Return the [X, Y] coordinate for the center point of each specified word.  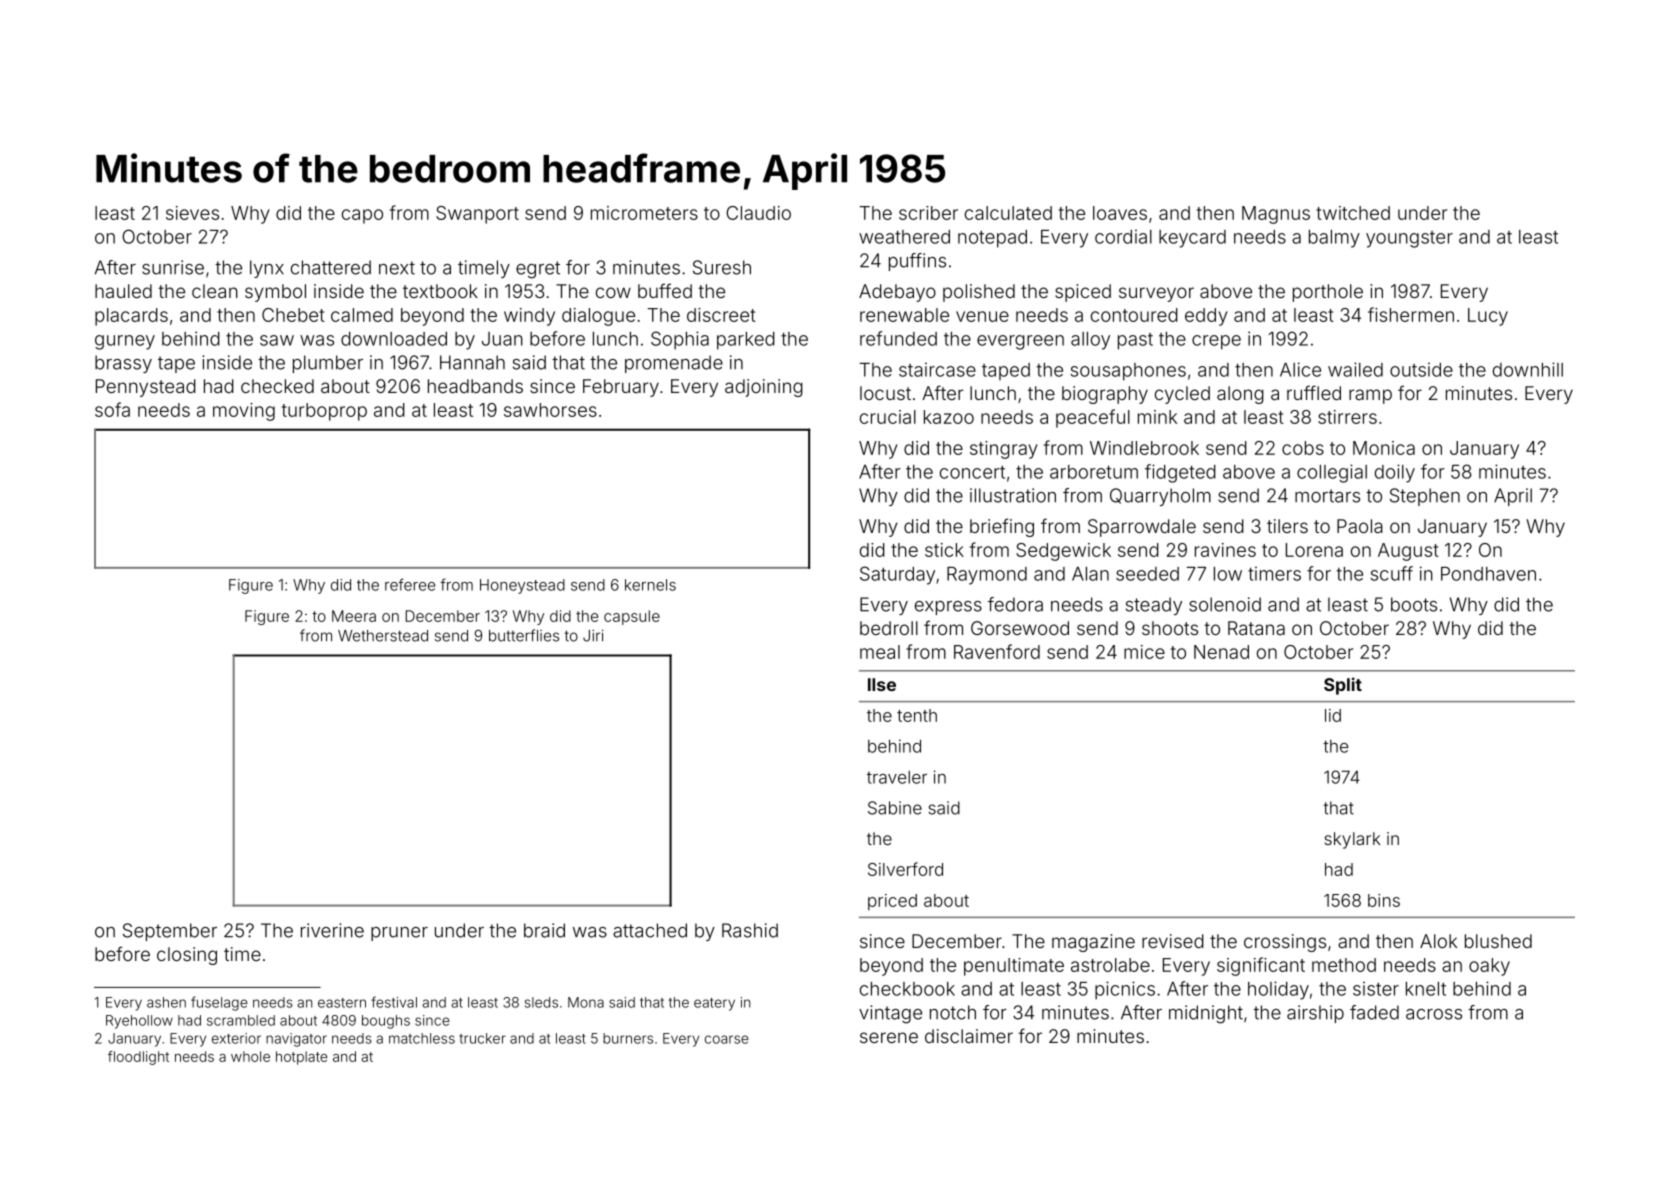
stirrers [1347, 417]
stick [944, 550]
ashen [166, 1002]
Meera [354, 616]
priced [892, 902]
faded [1374, 1012]
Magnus [1276, 215]
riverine [332, 930]
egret [538, 270]
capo [362, 216]
